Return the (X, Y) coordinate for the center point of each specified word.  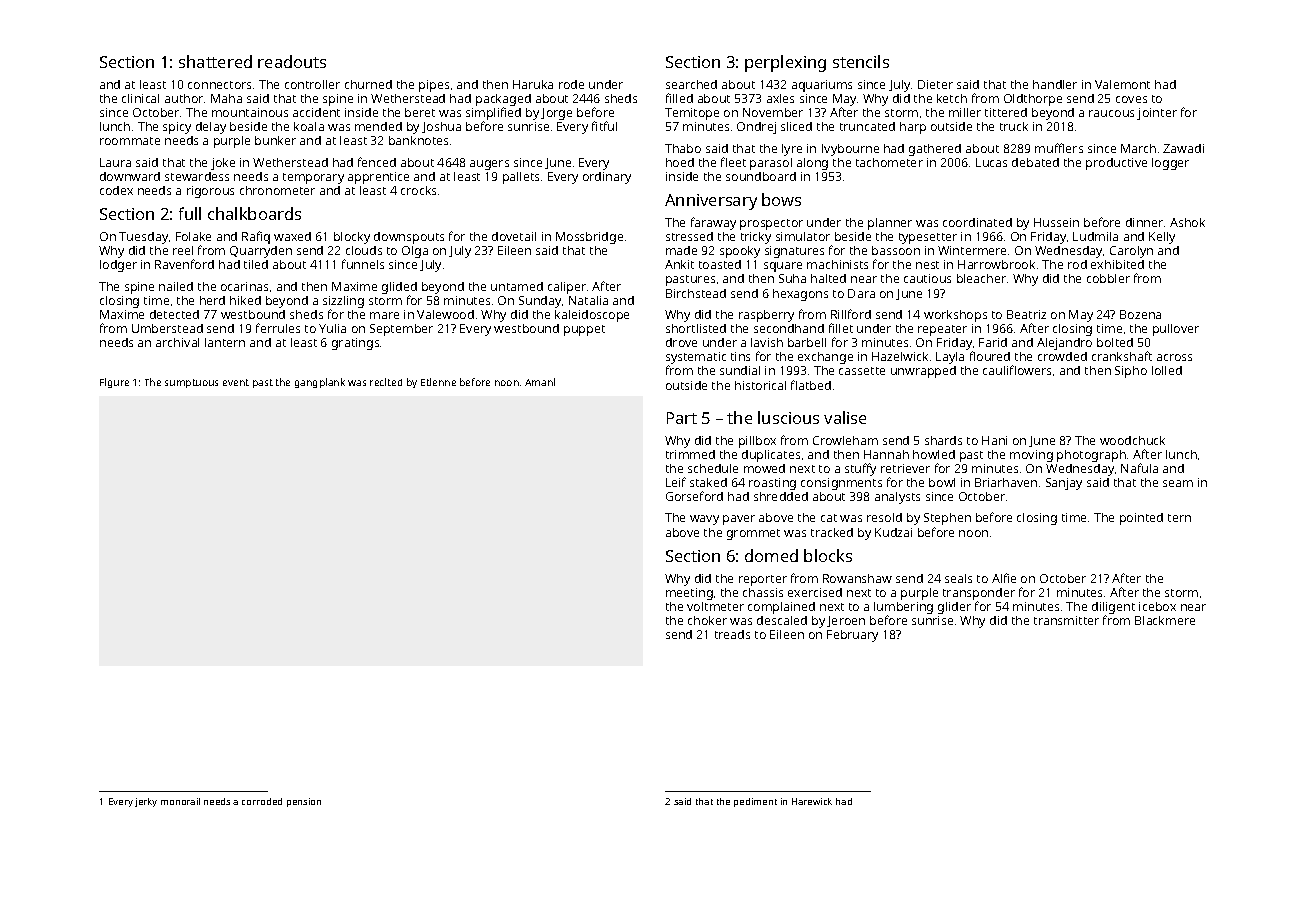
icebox (1157, 606)
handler (1055, 84)
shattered (215, 61)
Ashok (1187, 222)
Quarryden (261, 252)
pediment (755, 802)
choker (707, 620)
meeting (689, 594)
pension (304, 802)
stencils (861, 61)
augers (489, 165)
